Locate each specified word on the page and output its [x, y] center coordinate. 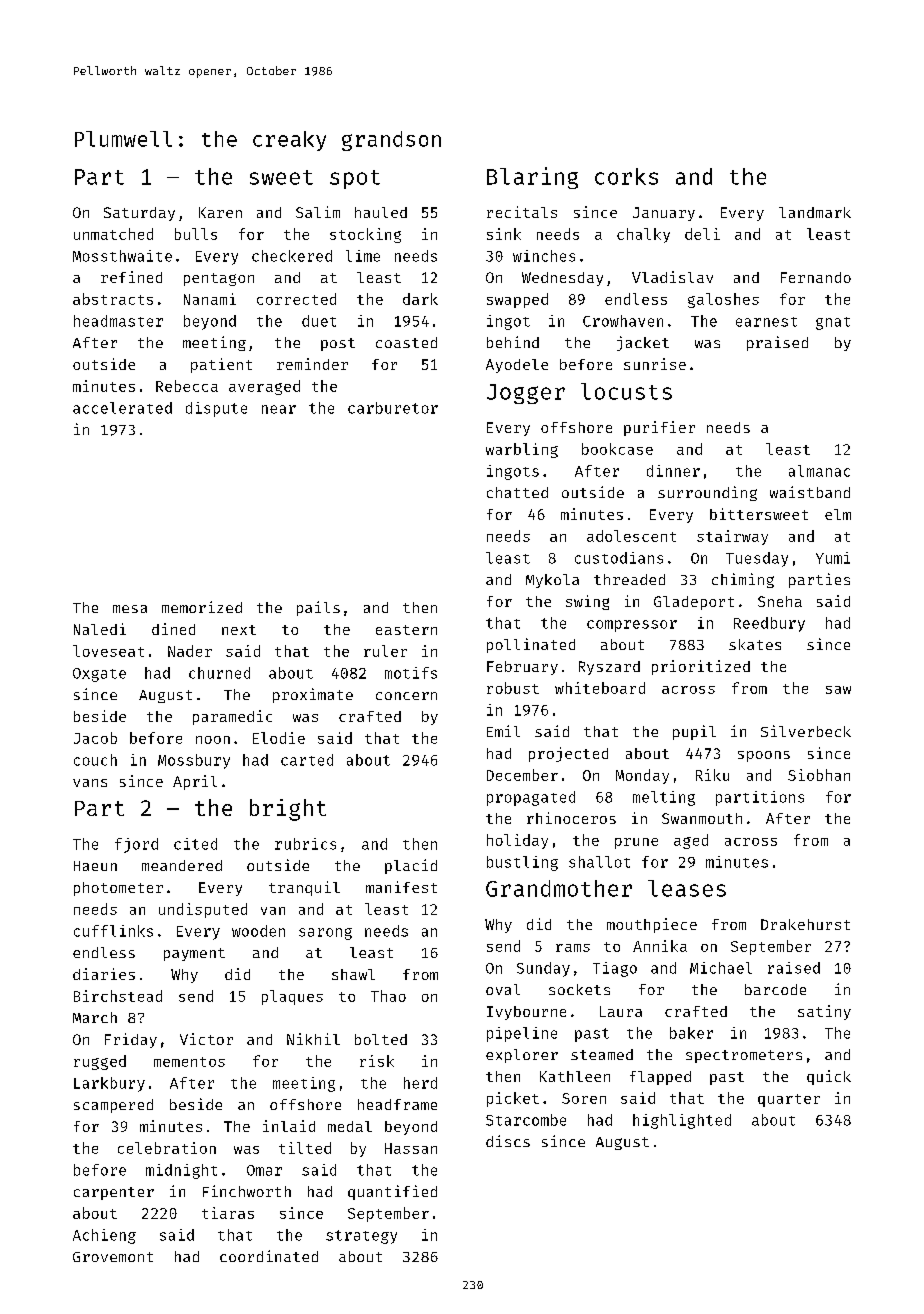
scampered [113, 1106]
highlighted [682, 1121]
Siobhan [819, 775]
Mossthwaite [122, 256]
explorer [522, 1056]
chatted [517, 492]
